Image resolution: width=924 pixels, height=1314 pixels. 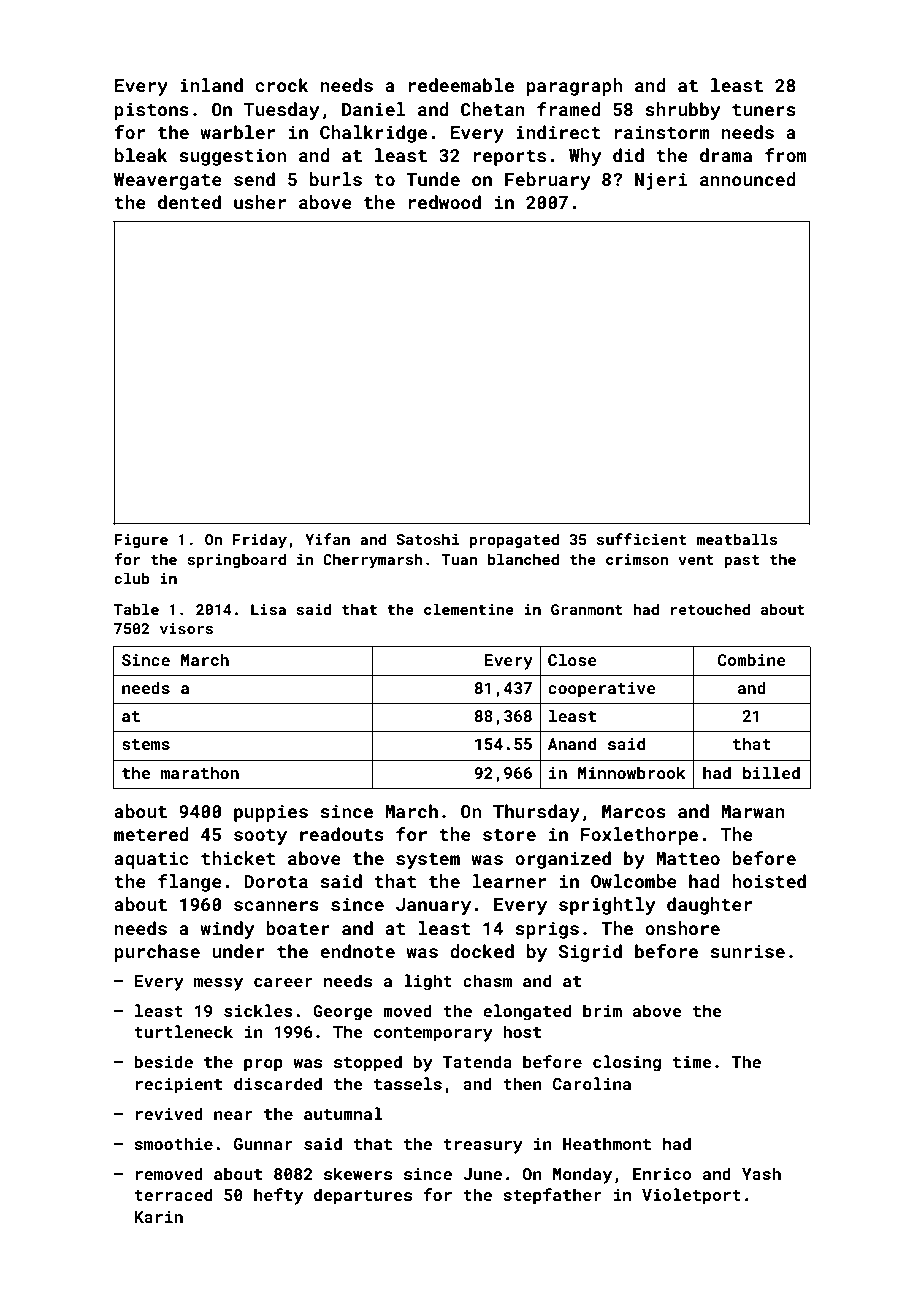 I want to click on shrubby, so click(x=682, y=111).
